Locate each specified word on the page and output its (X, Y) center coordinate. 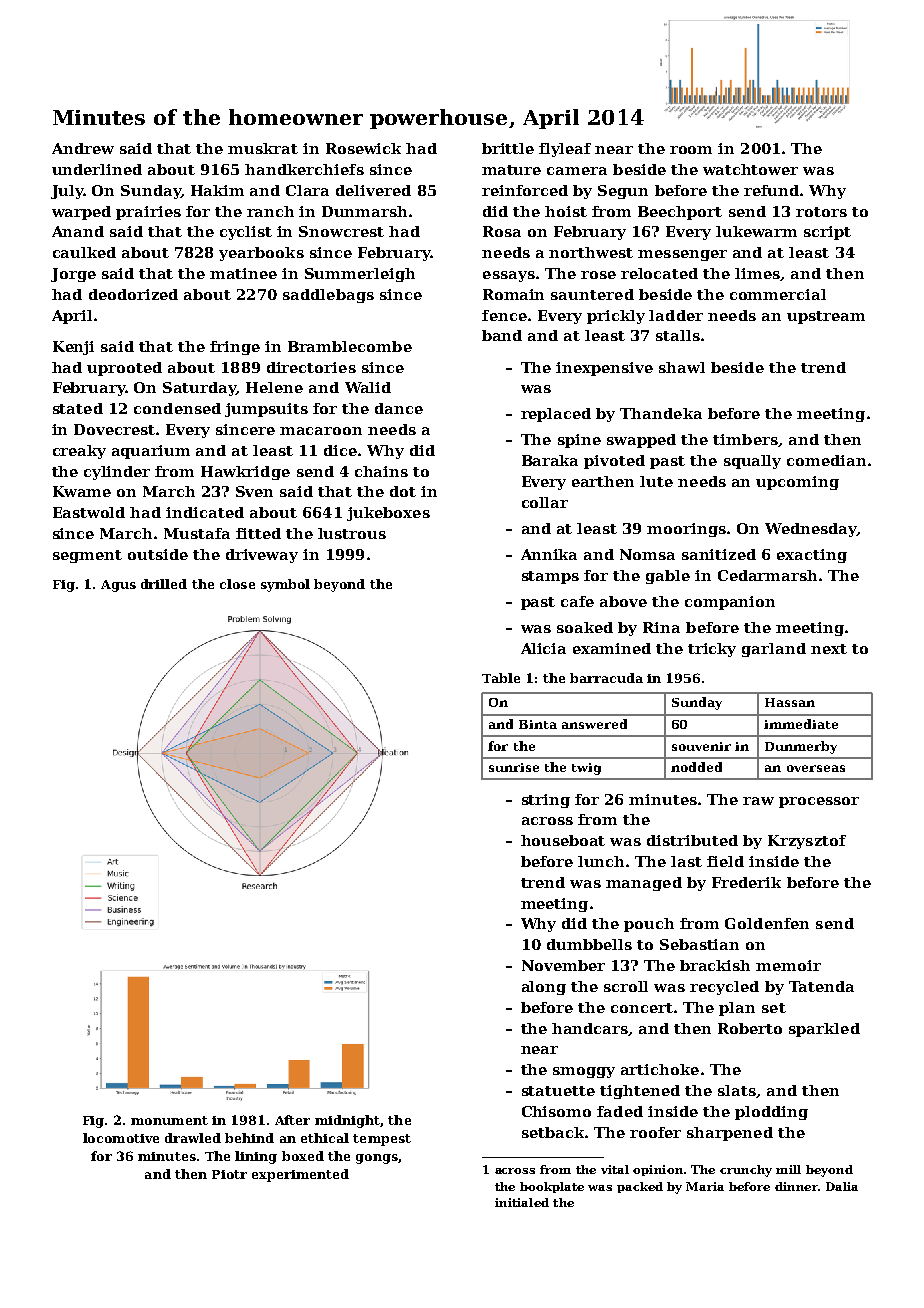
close (237, 584)
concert (642, 1008)
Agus (118, 586)
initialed (522, 1202)
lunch (601, 861)
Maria (705, 1186)
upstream (826, 317)
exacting (812, 556)
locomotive (121, 1138)
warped (81, 213)
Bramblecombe (350, 346)
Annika (549, 554)
